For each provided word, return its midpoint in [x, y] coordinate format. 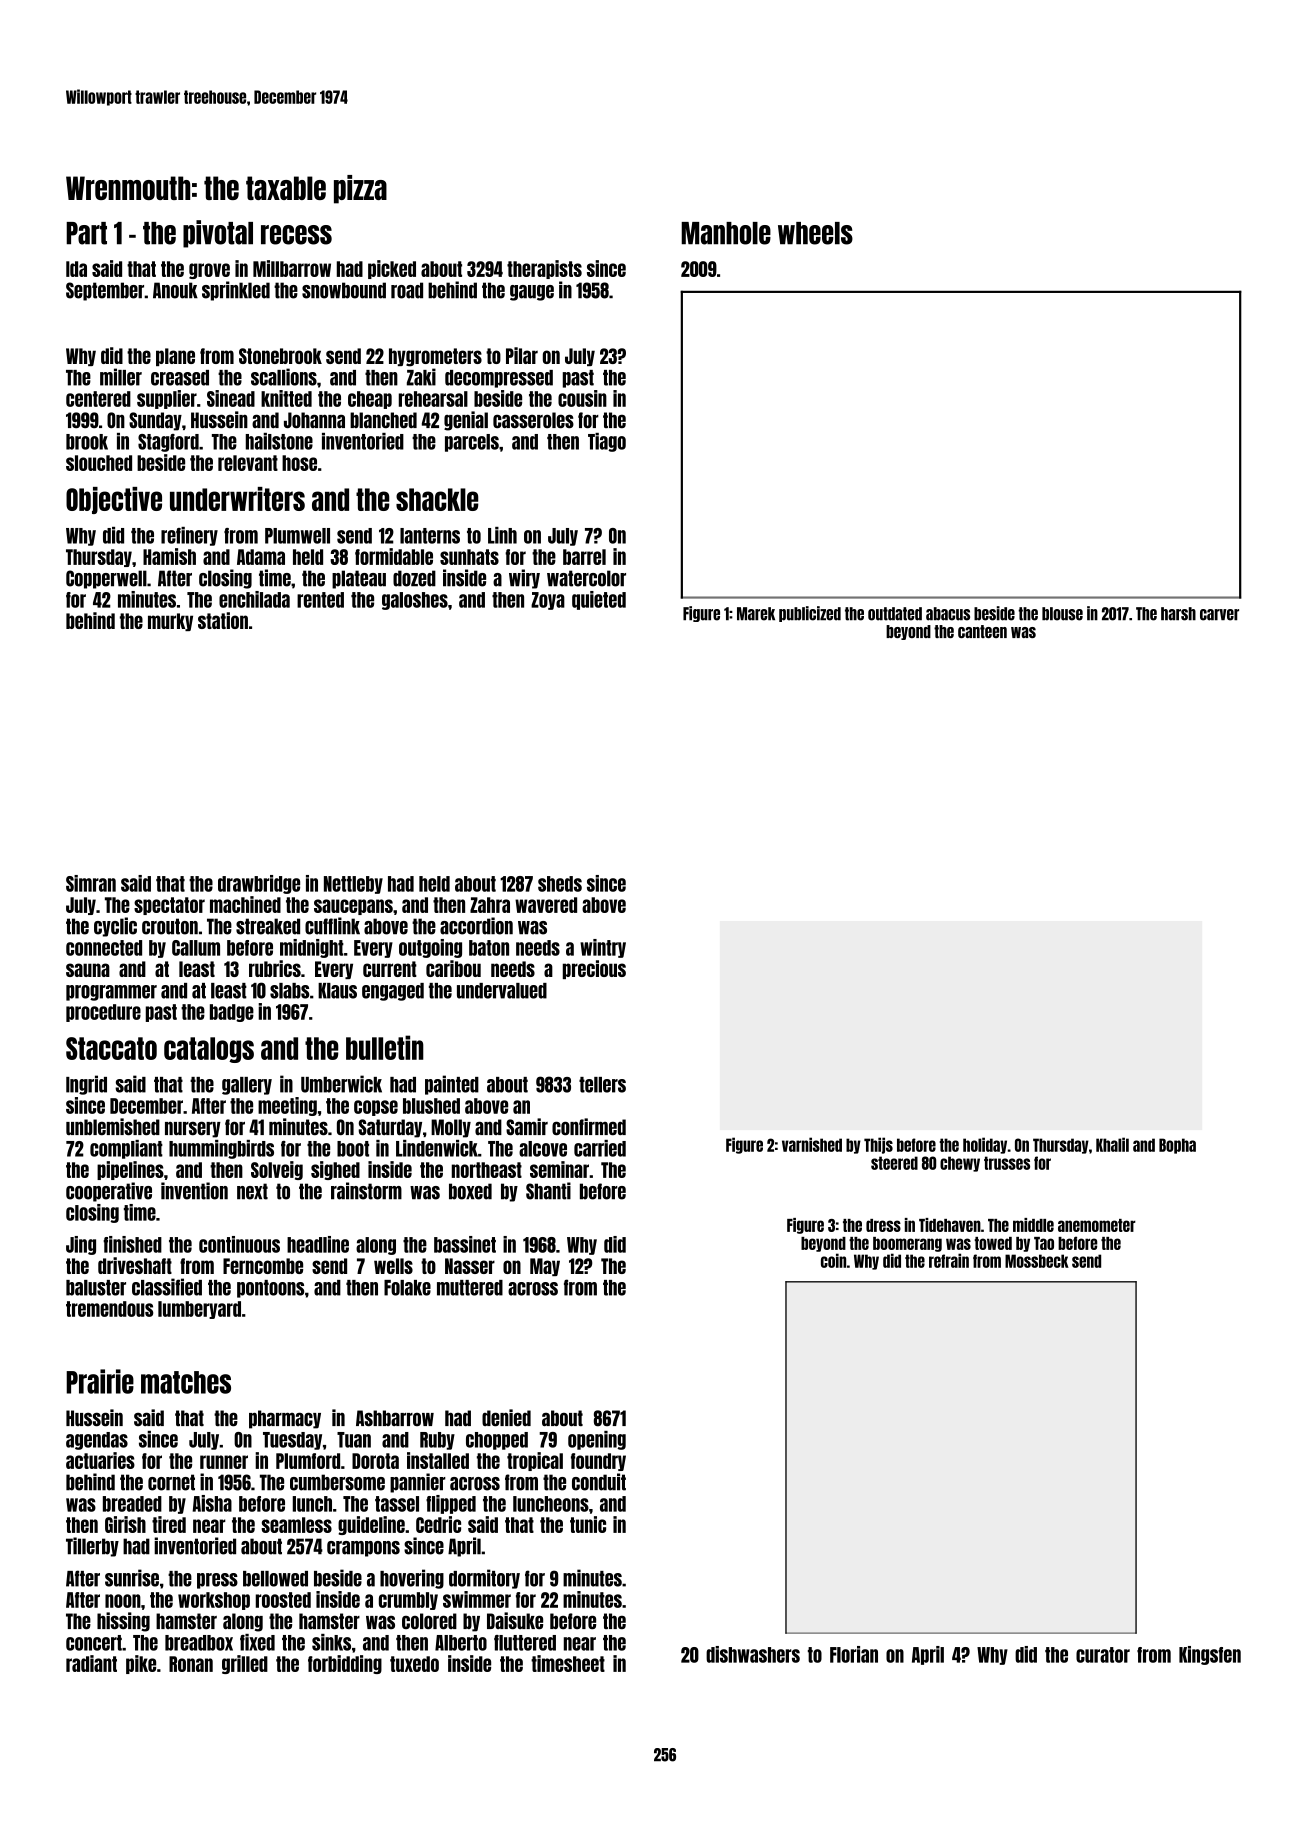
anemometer [1097, 1225]
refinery [189, 536]
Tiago [607, 442]
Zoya [548, 601]
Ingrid [86, 1085]
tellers [602, 1085]
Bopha [1177, 1146]
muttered [470, 1288]
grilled [245, 1664]
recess [296, 235]
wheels [815, 233]
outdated [895, 614]
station [223, 620]
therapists [544, 269]
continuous [239, 1244]
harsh [1178, 614]
